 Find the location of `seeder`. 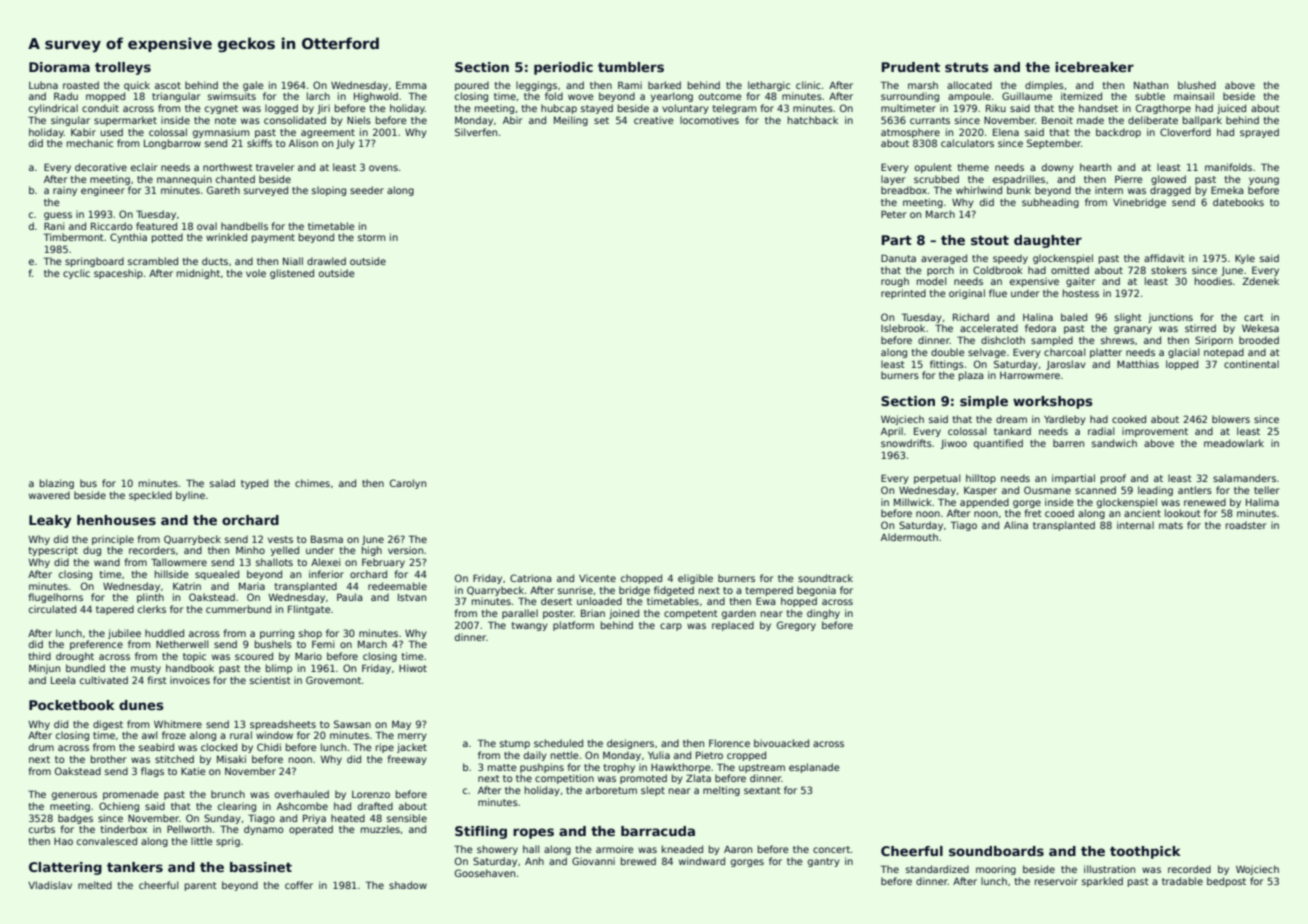

seeder is located at coordinates (367, 190).
